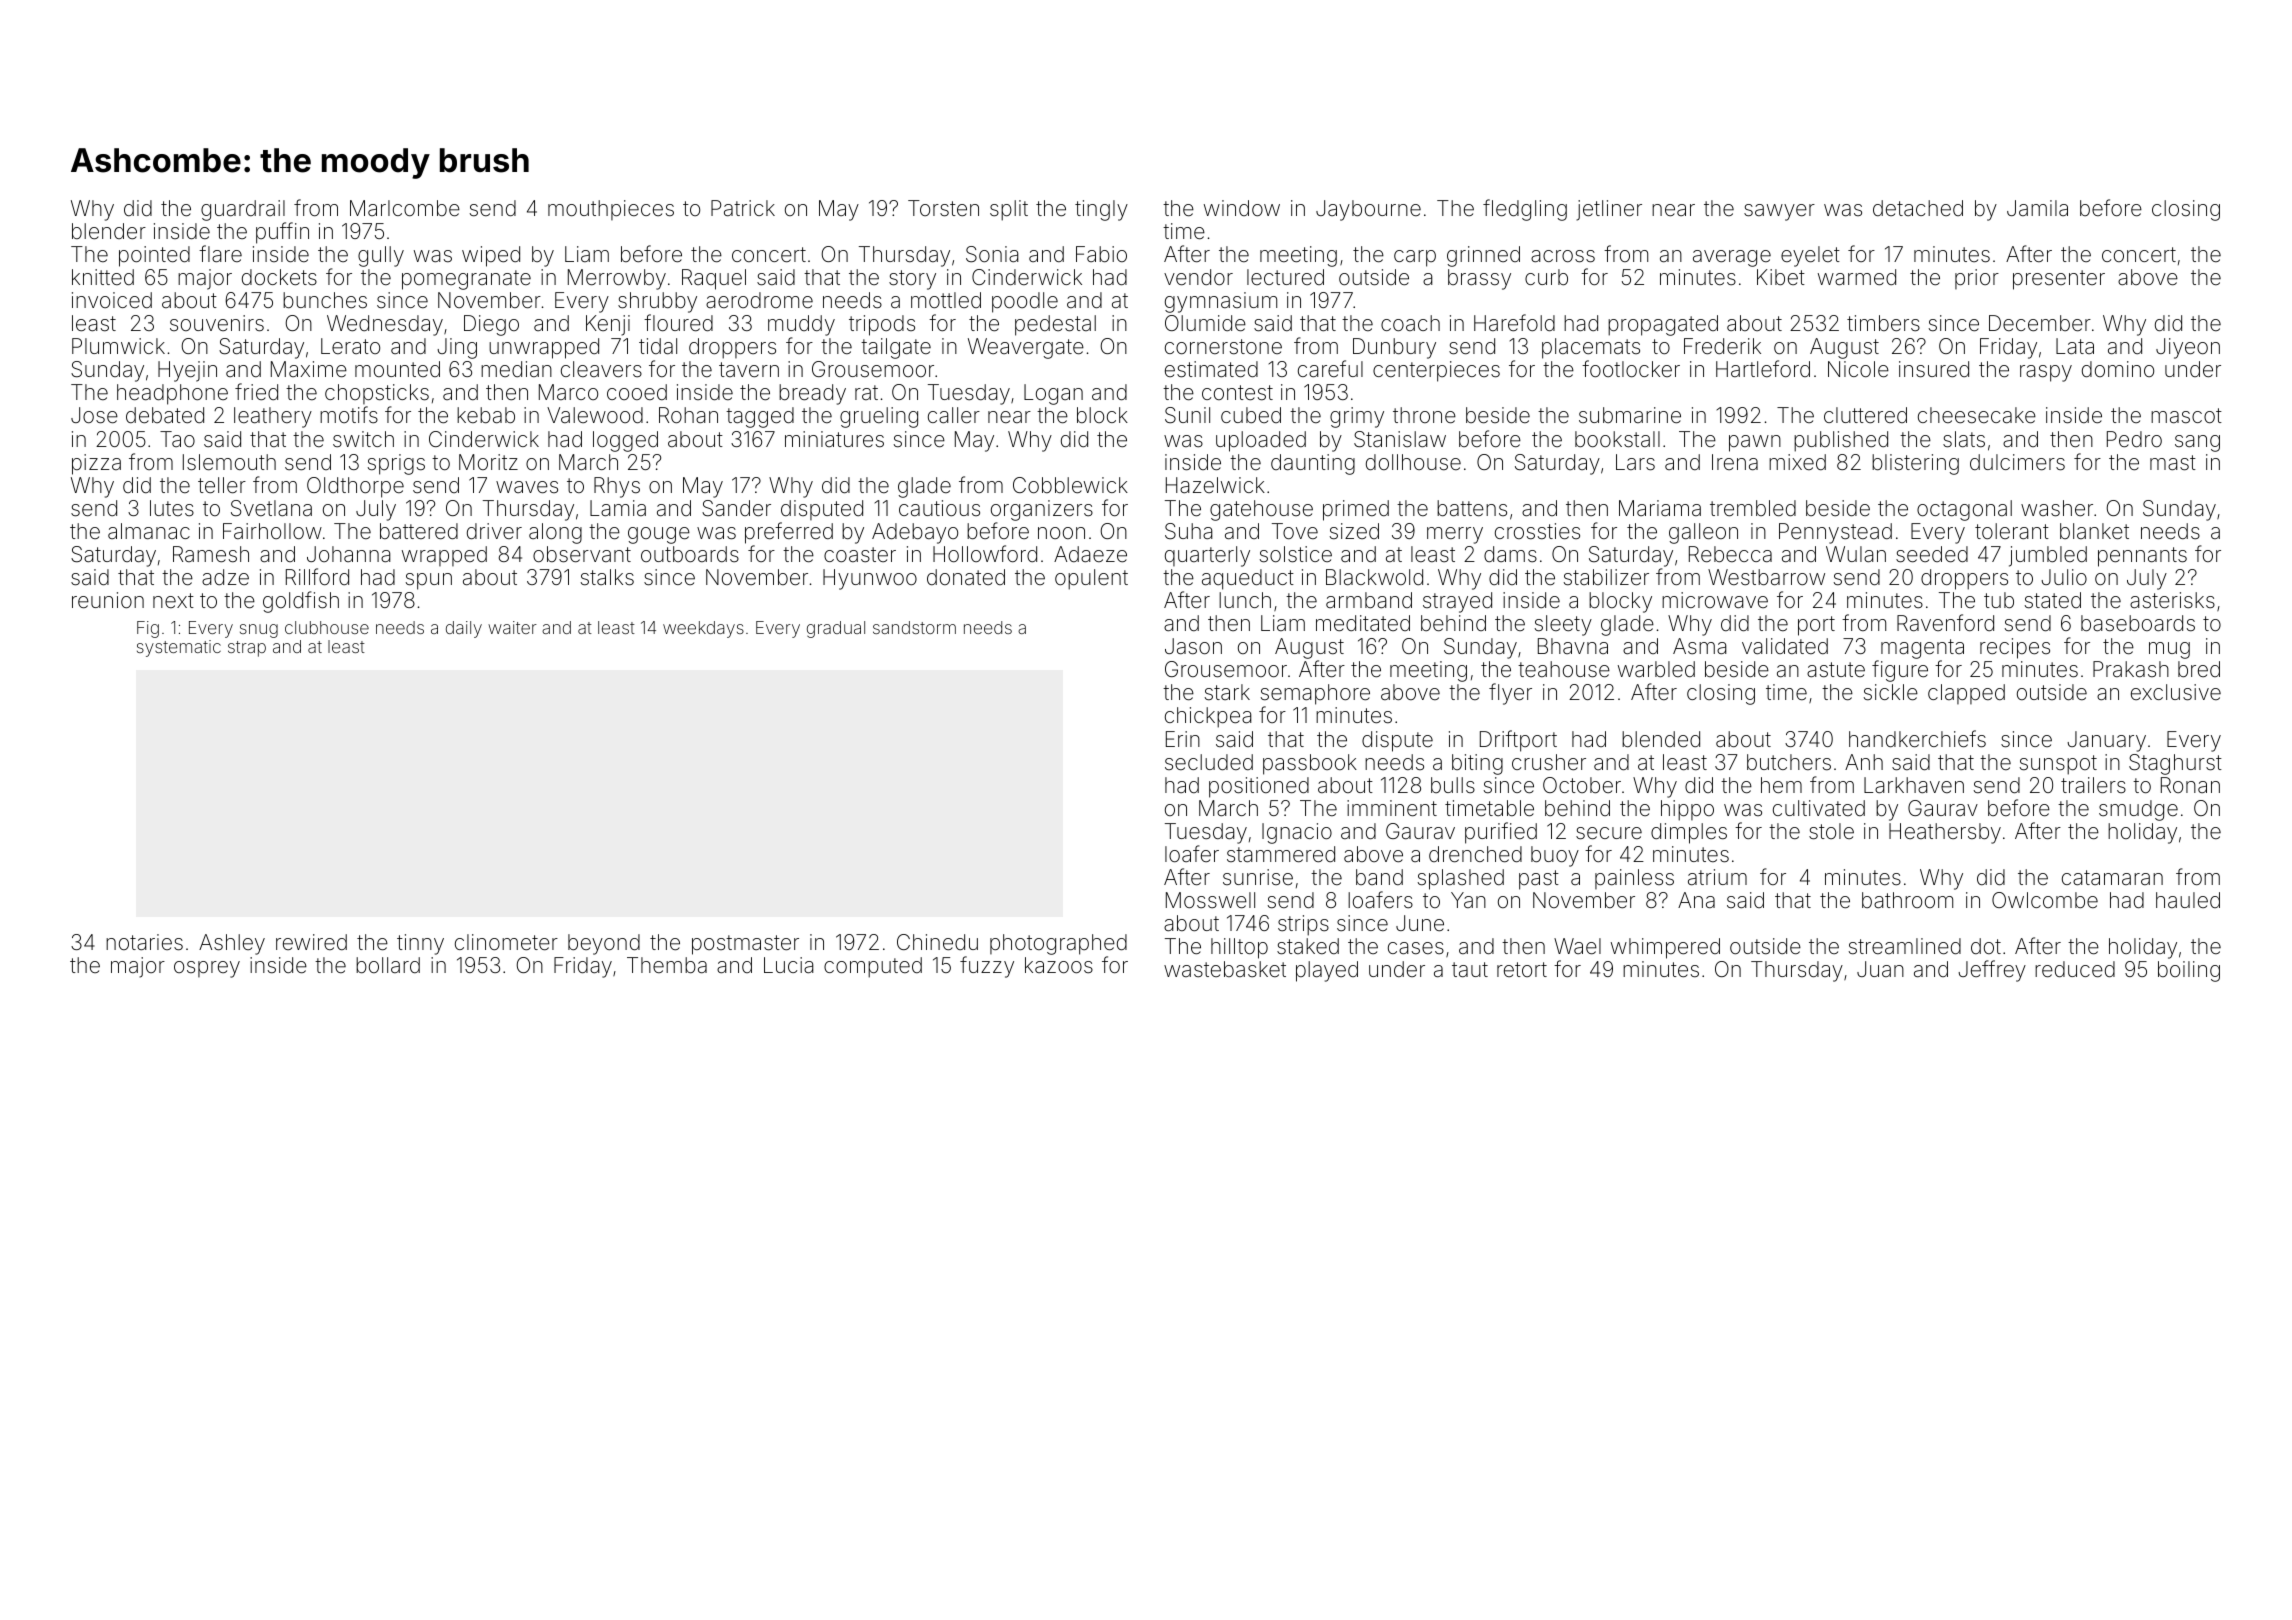 Image resolution: width=2292 pixels, height=1620 pixels. What do you see at coordinates (2112, 878) in the page?
I see `catamaran` at bounding box center [2112, 878].
